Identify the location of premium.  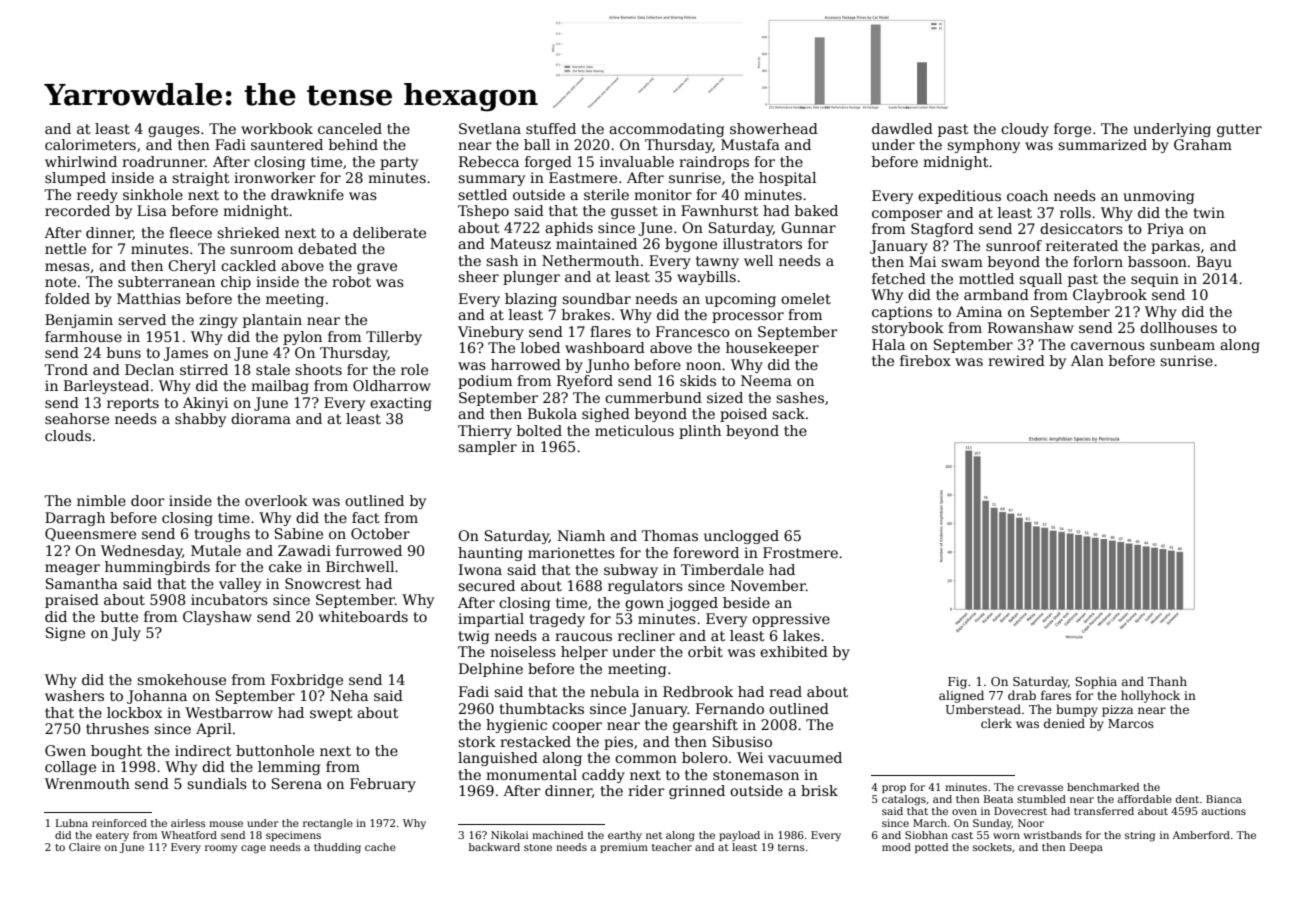
(624, 848).
